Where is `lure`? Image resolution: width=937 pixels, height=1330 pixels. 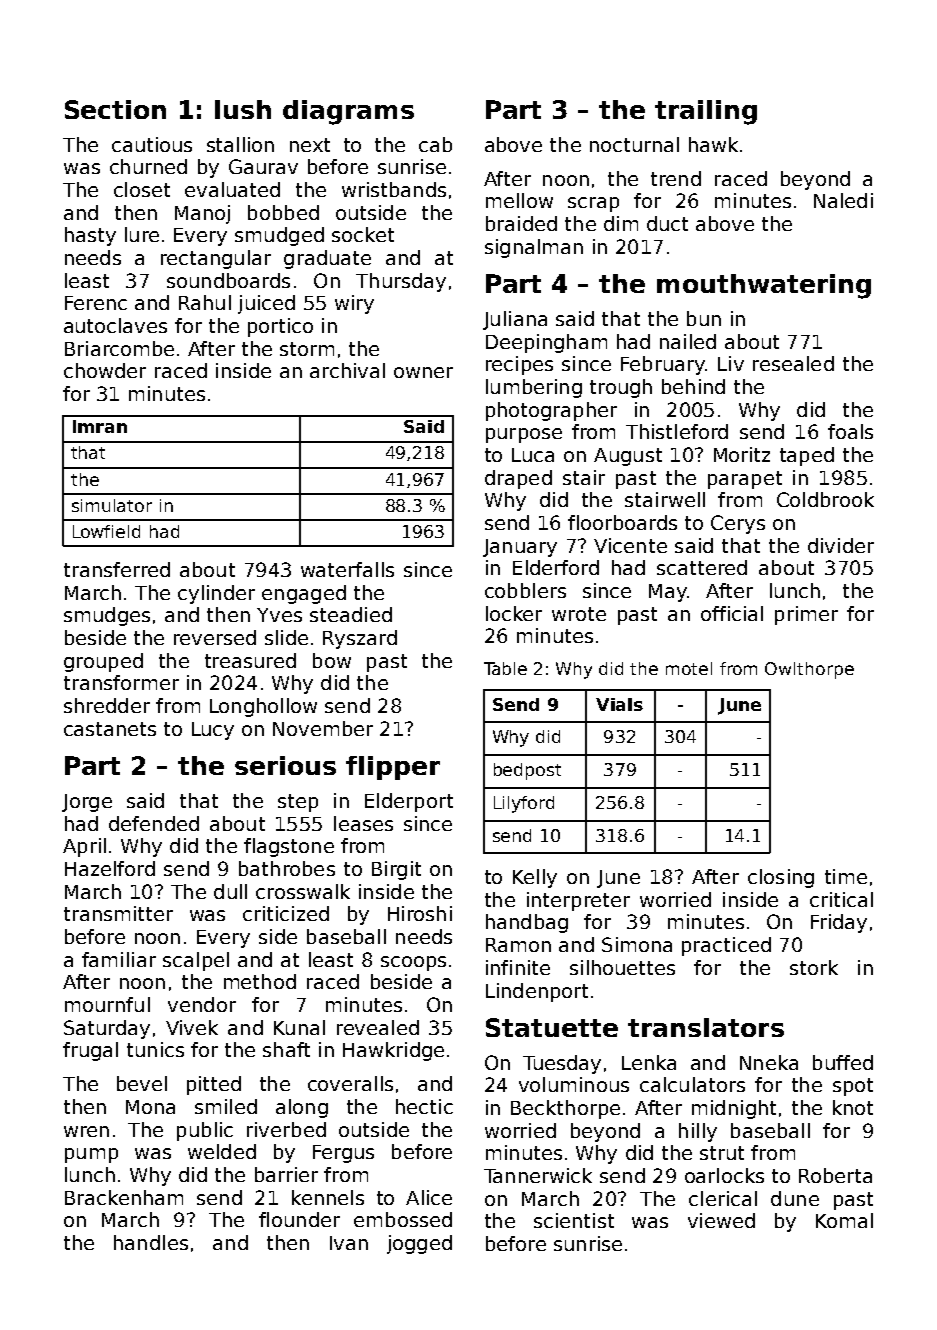
lure is located at coordinates (142, 234).
